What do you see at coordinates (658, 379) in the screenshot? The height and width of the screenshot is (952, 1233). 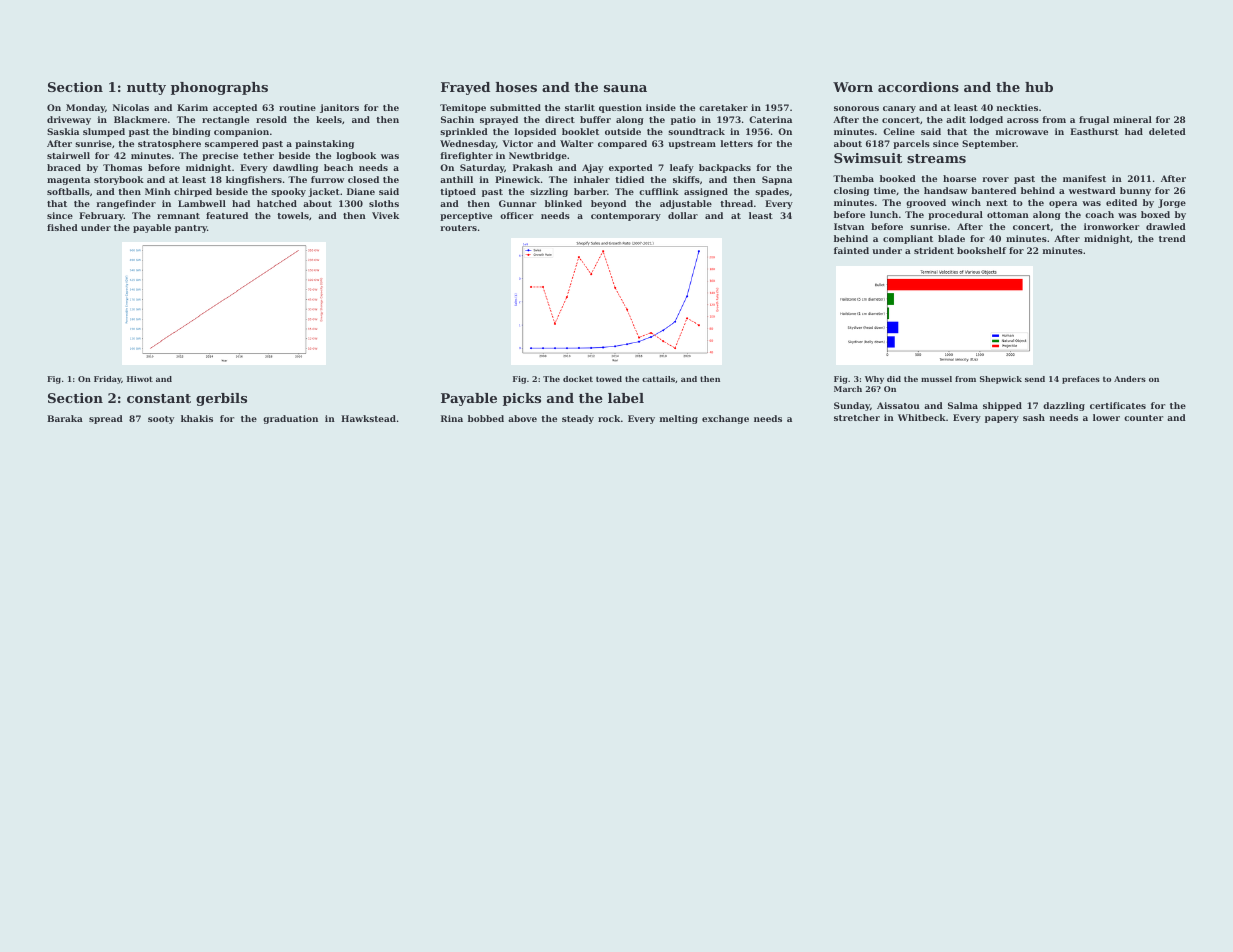 I see `cattails` at bounding box center [658, 379].
